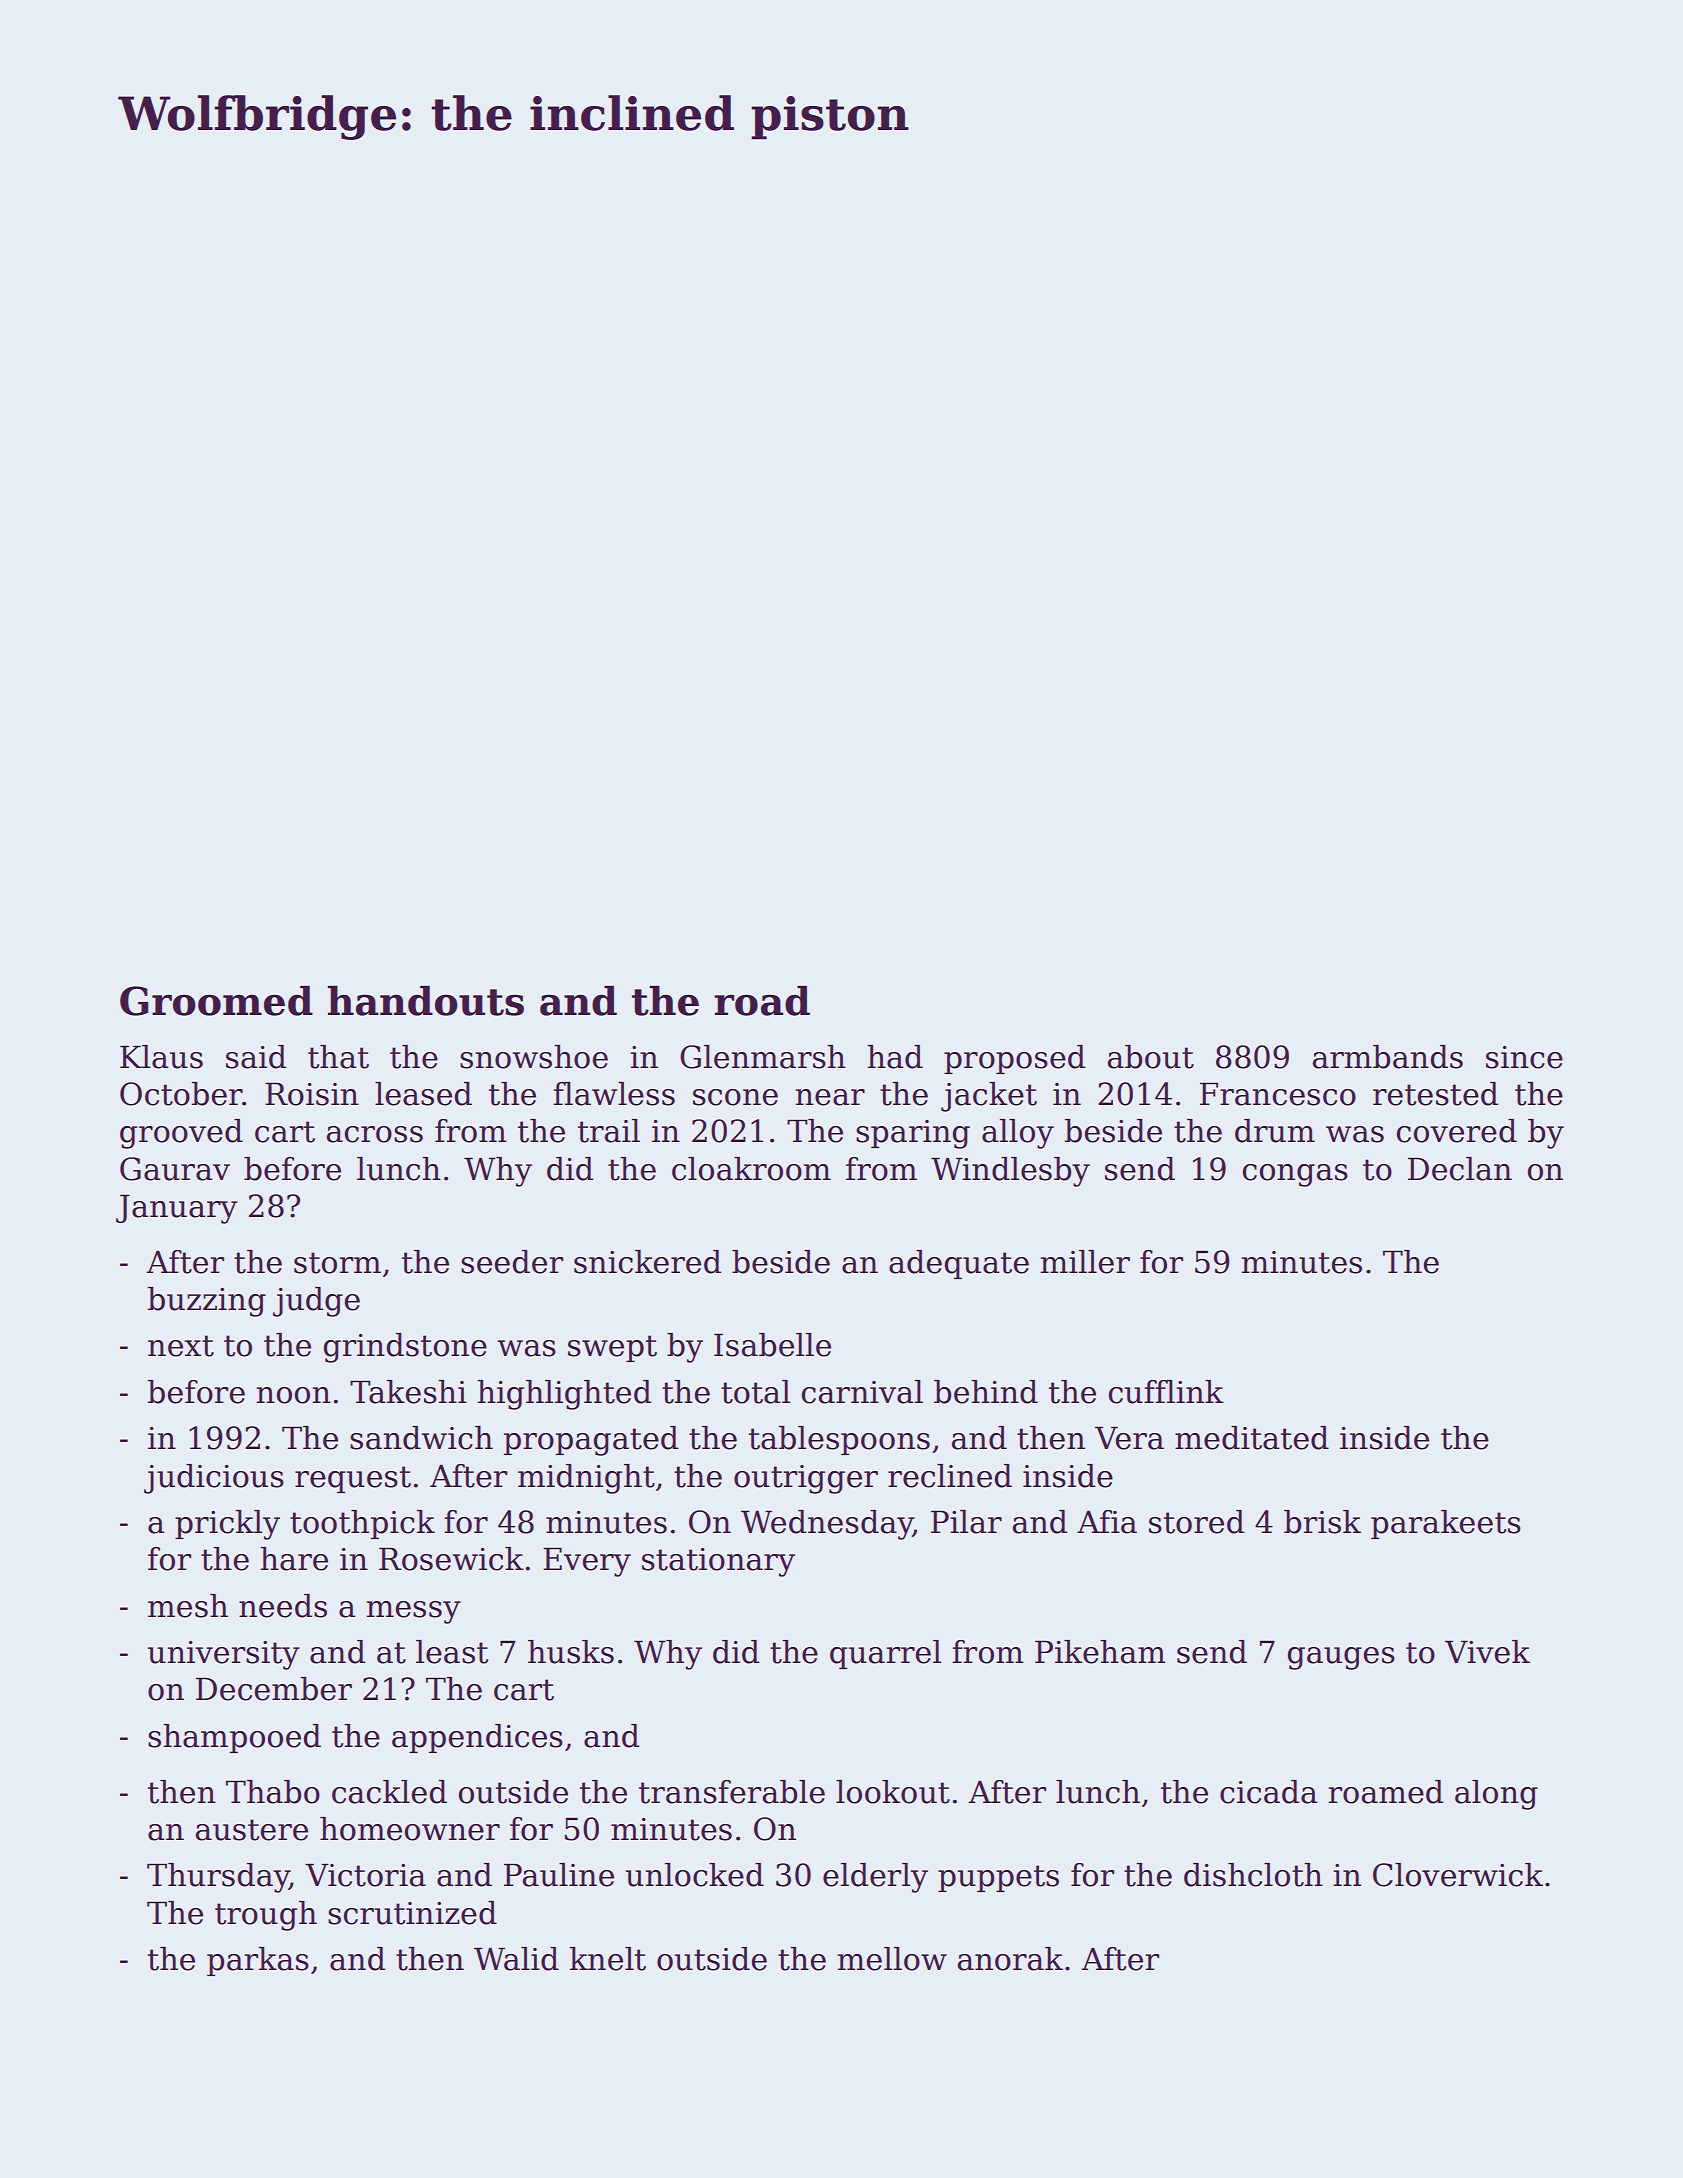 Image resolution: width=1683 pixels, height=2178 pixels. What do you see at coordinates (274, 1689) in the screenshot?
I see `December` at bounding box center [274, 1689].
